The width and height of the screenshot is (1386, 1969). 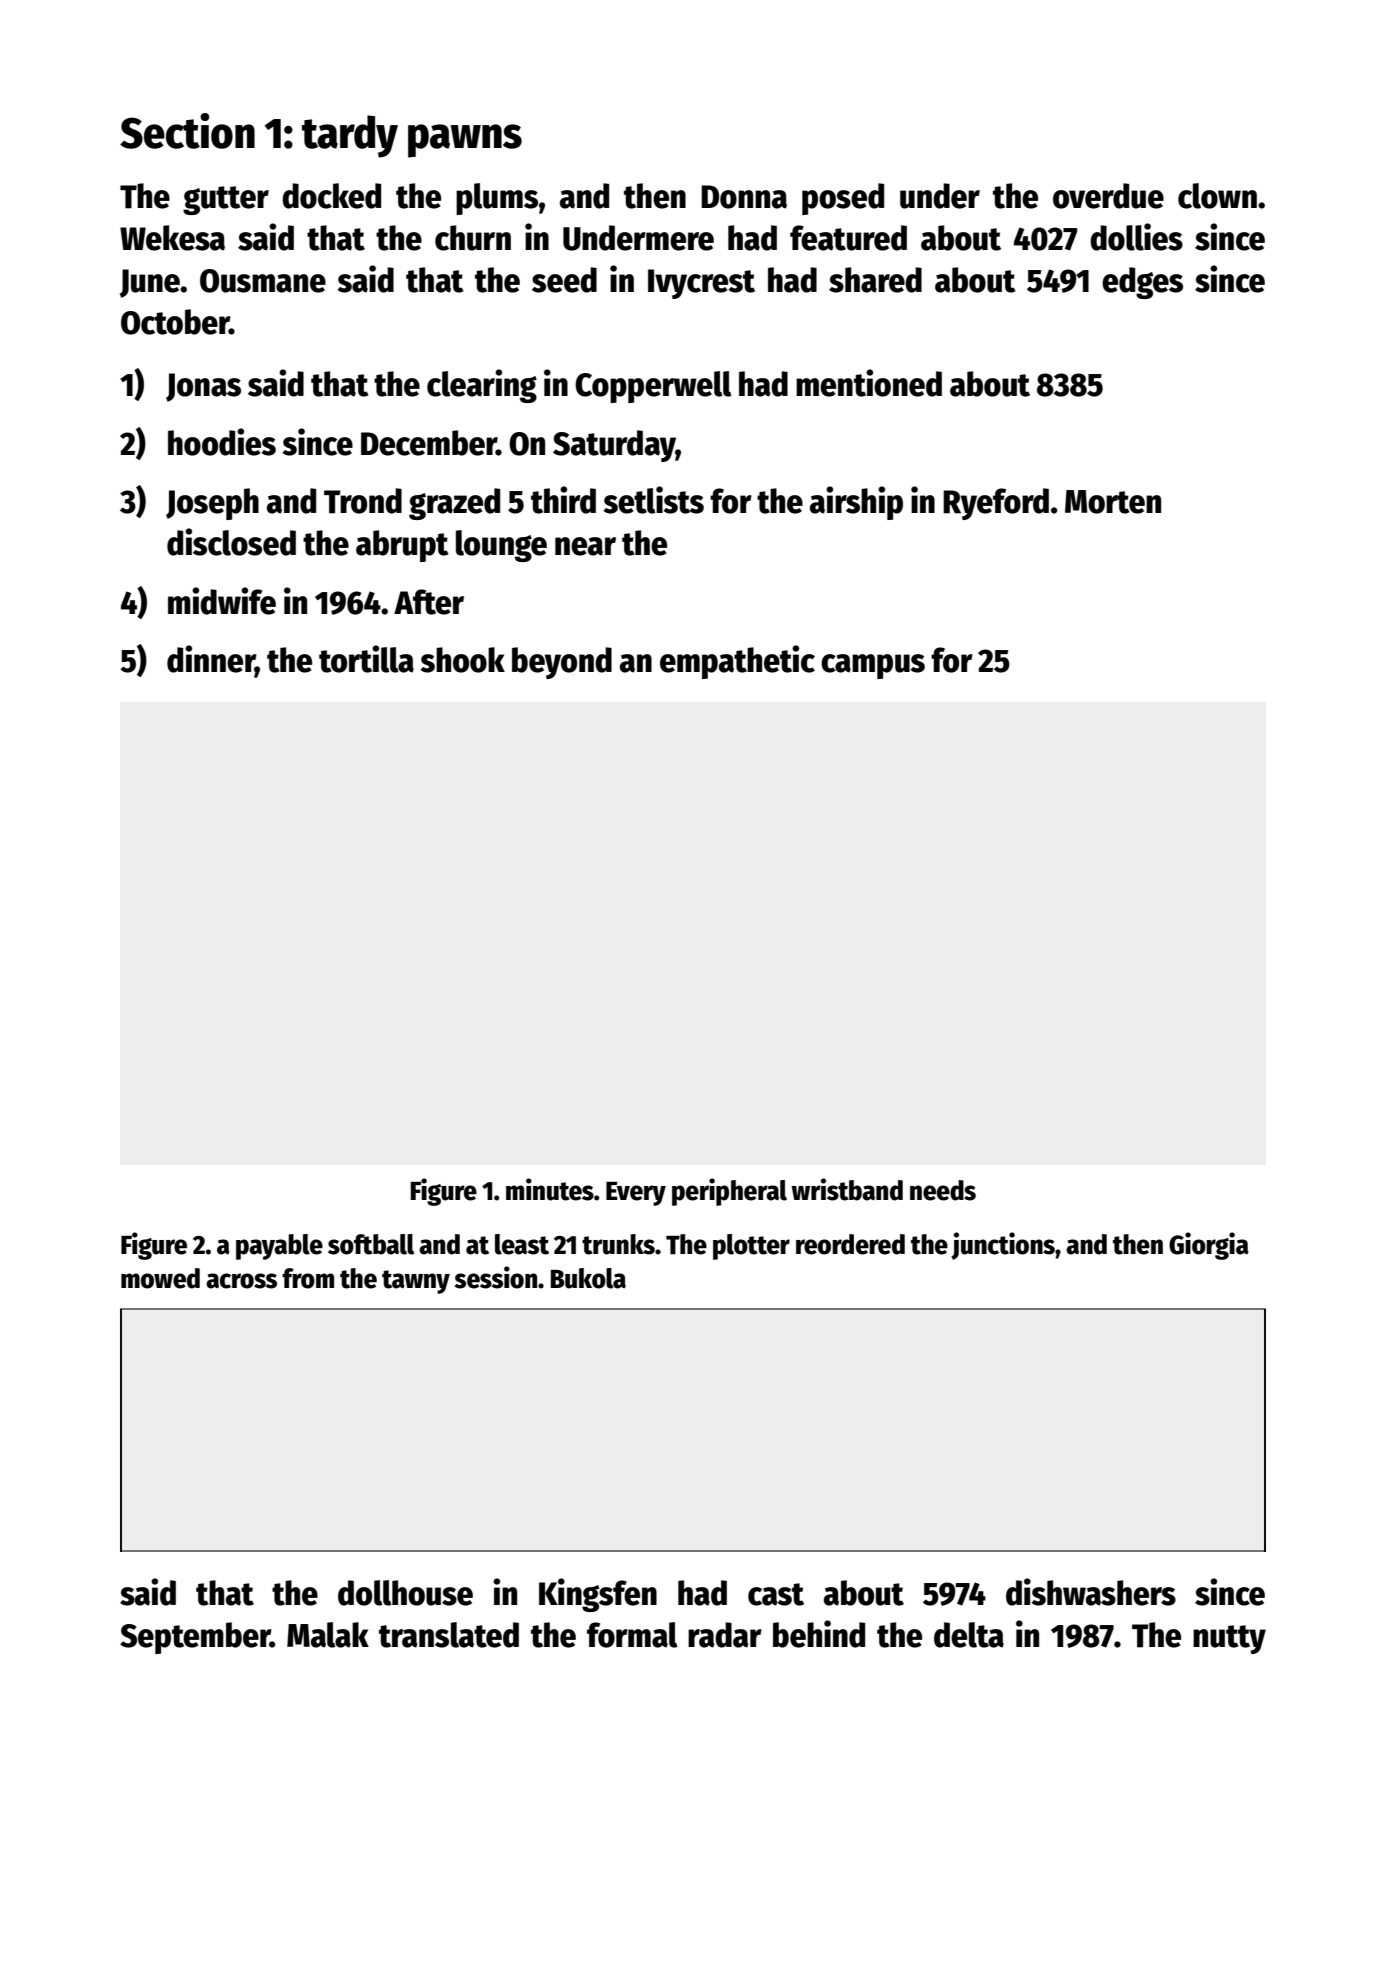 I want to click on edges, so click(x=1142, y=283).
